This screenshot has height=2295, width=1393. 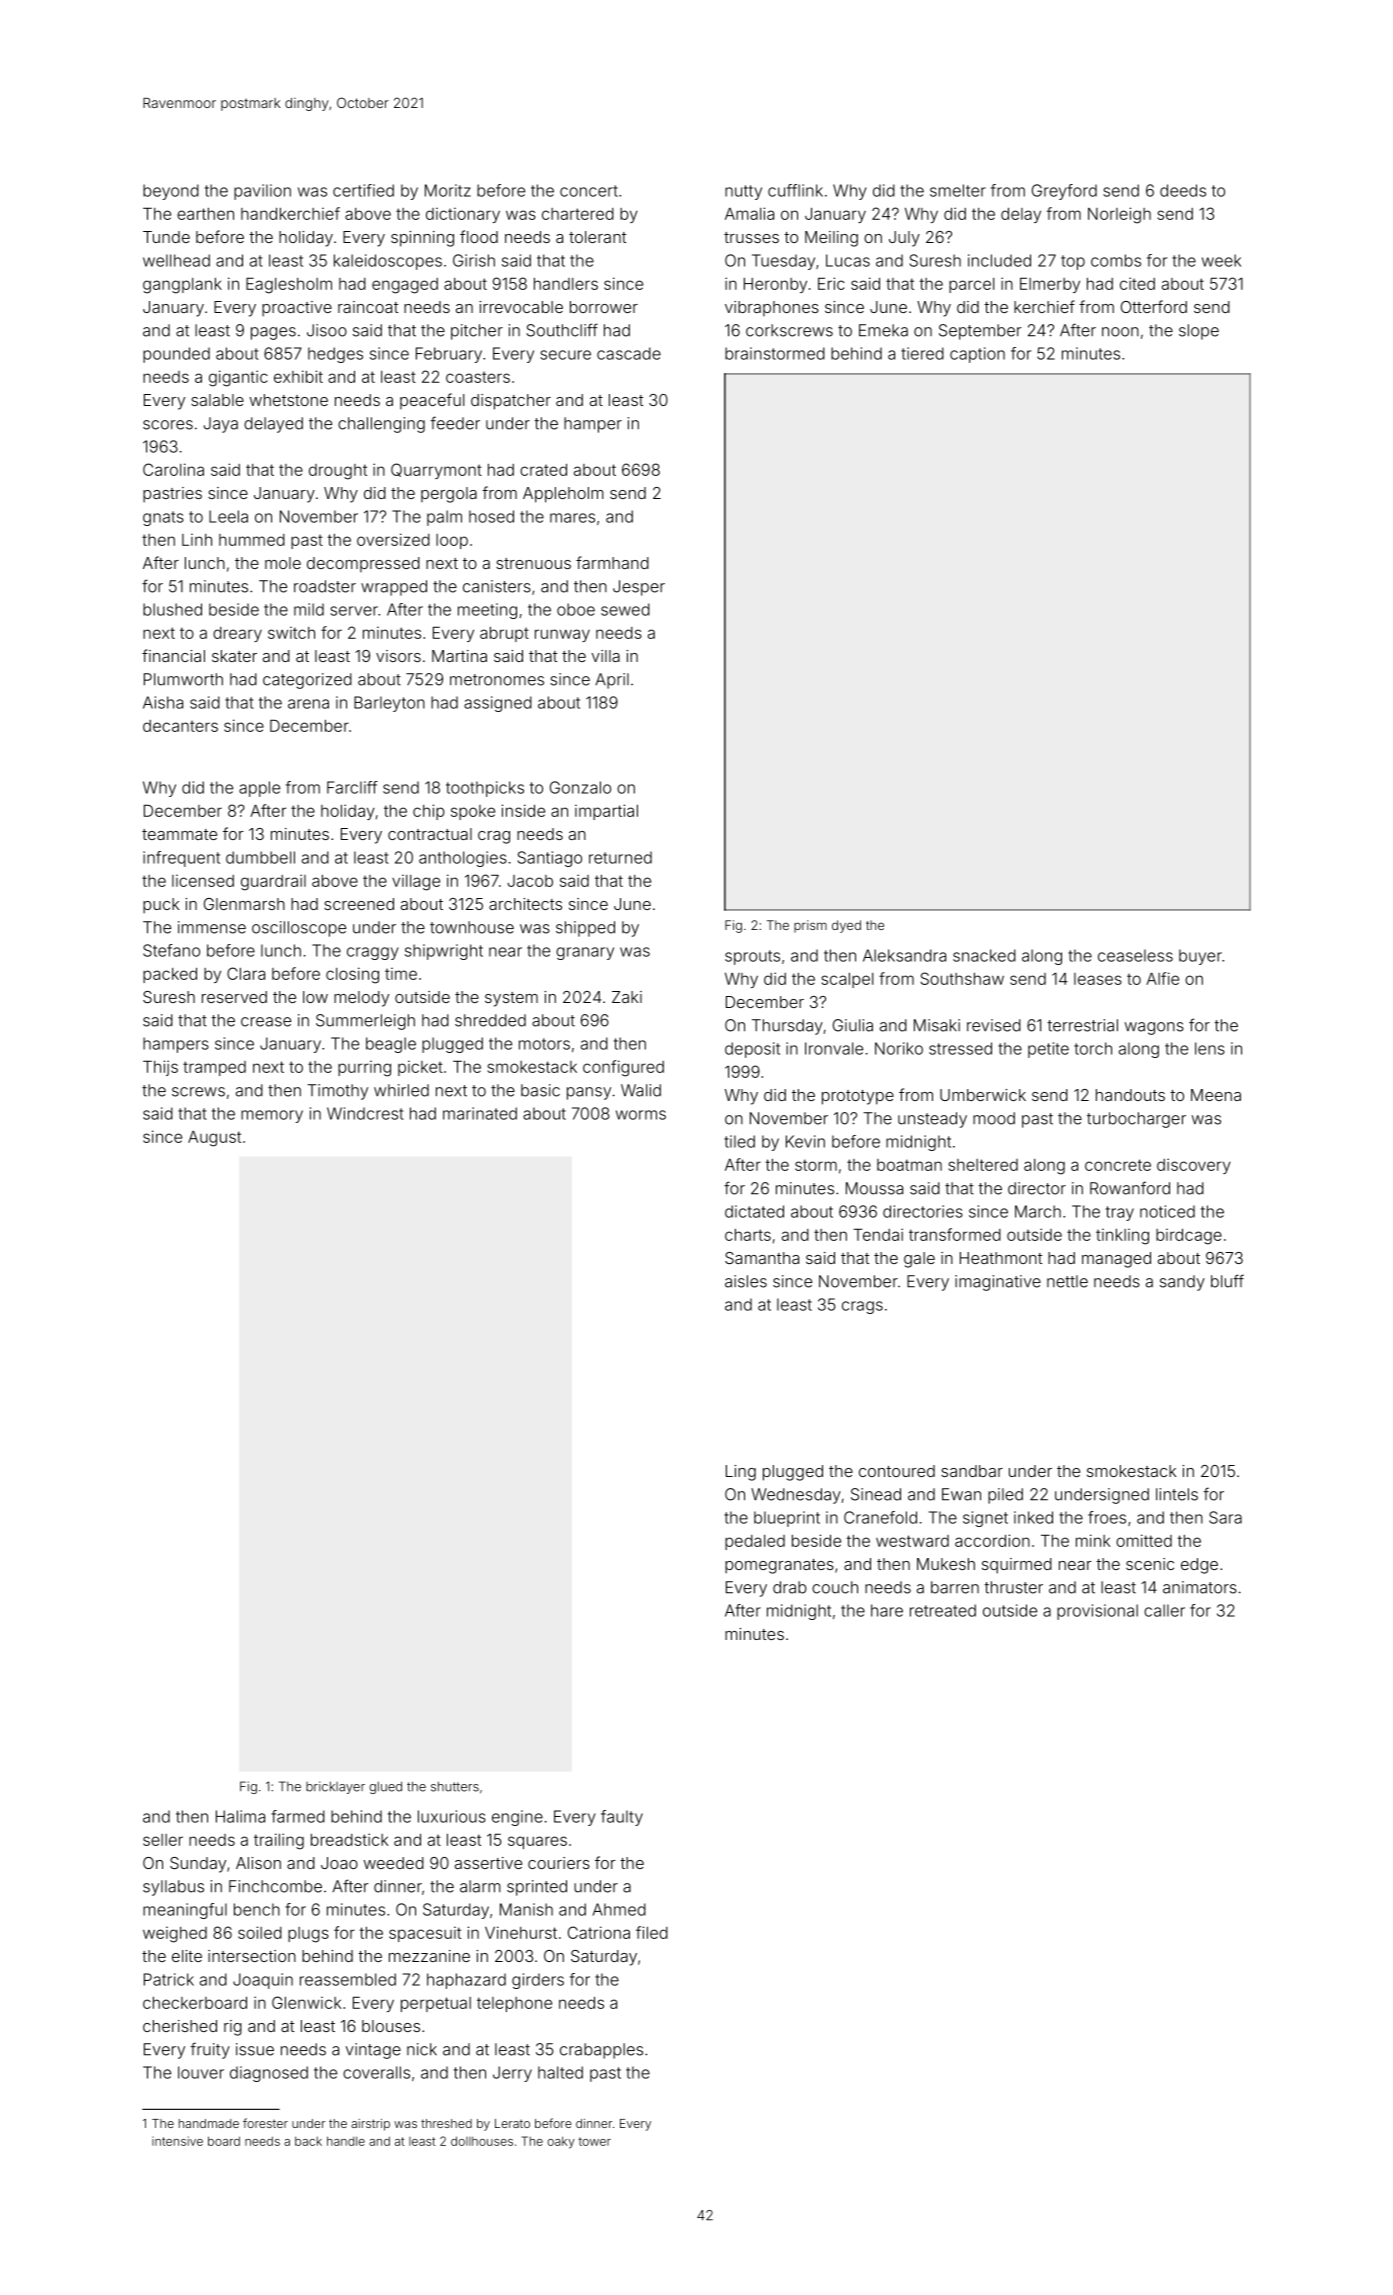 I want to click on Wednesday, so click(x=796, y=1496).
